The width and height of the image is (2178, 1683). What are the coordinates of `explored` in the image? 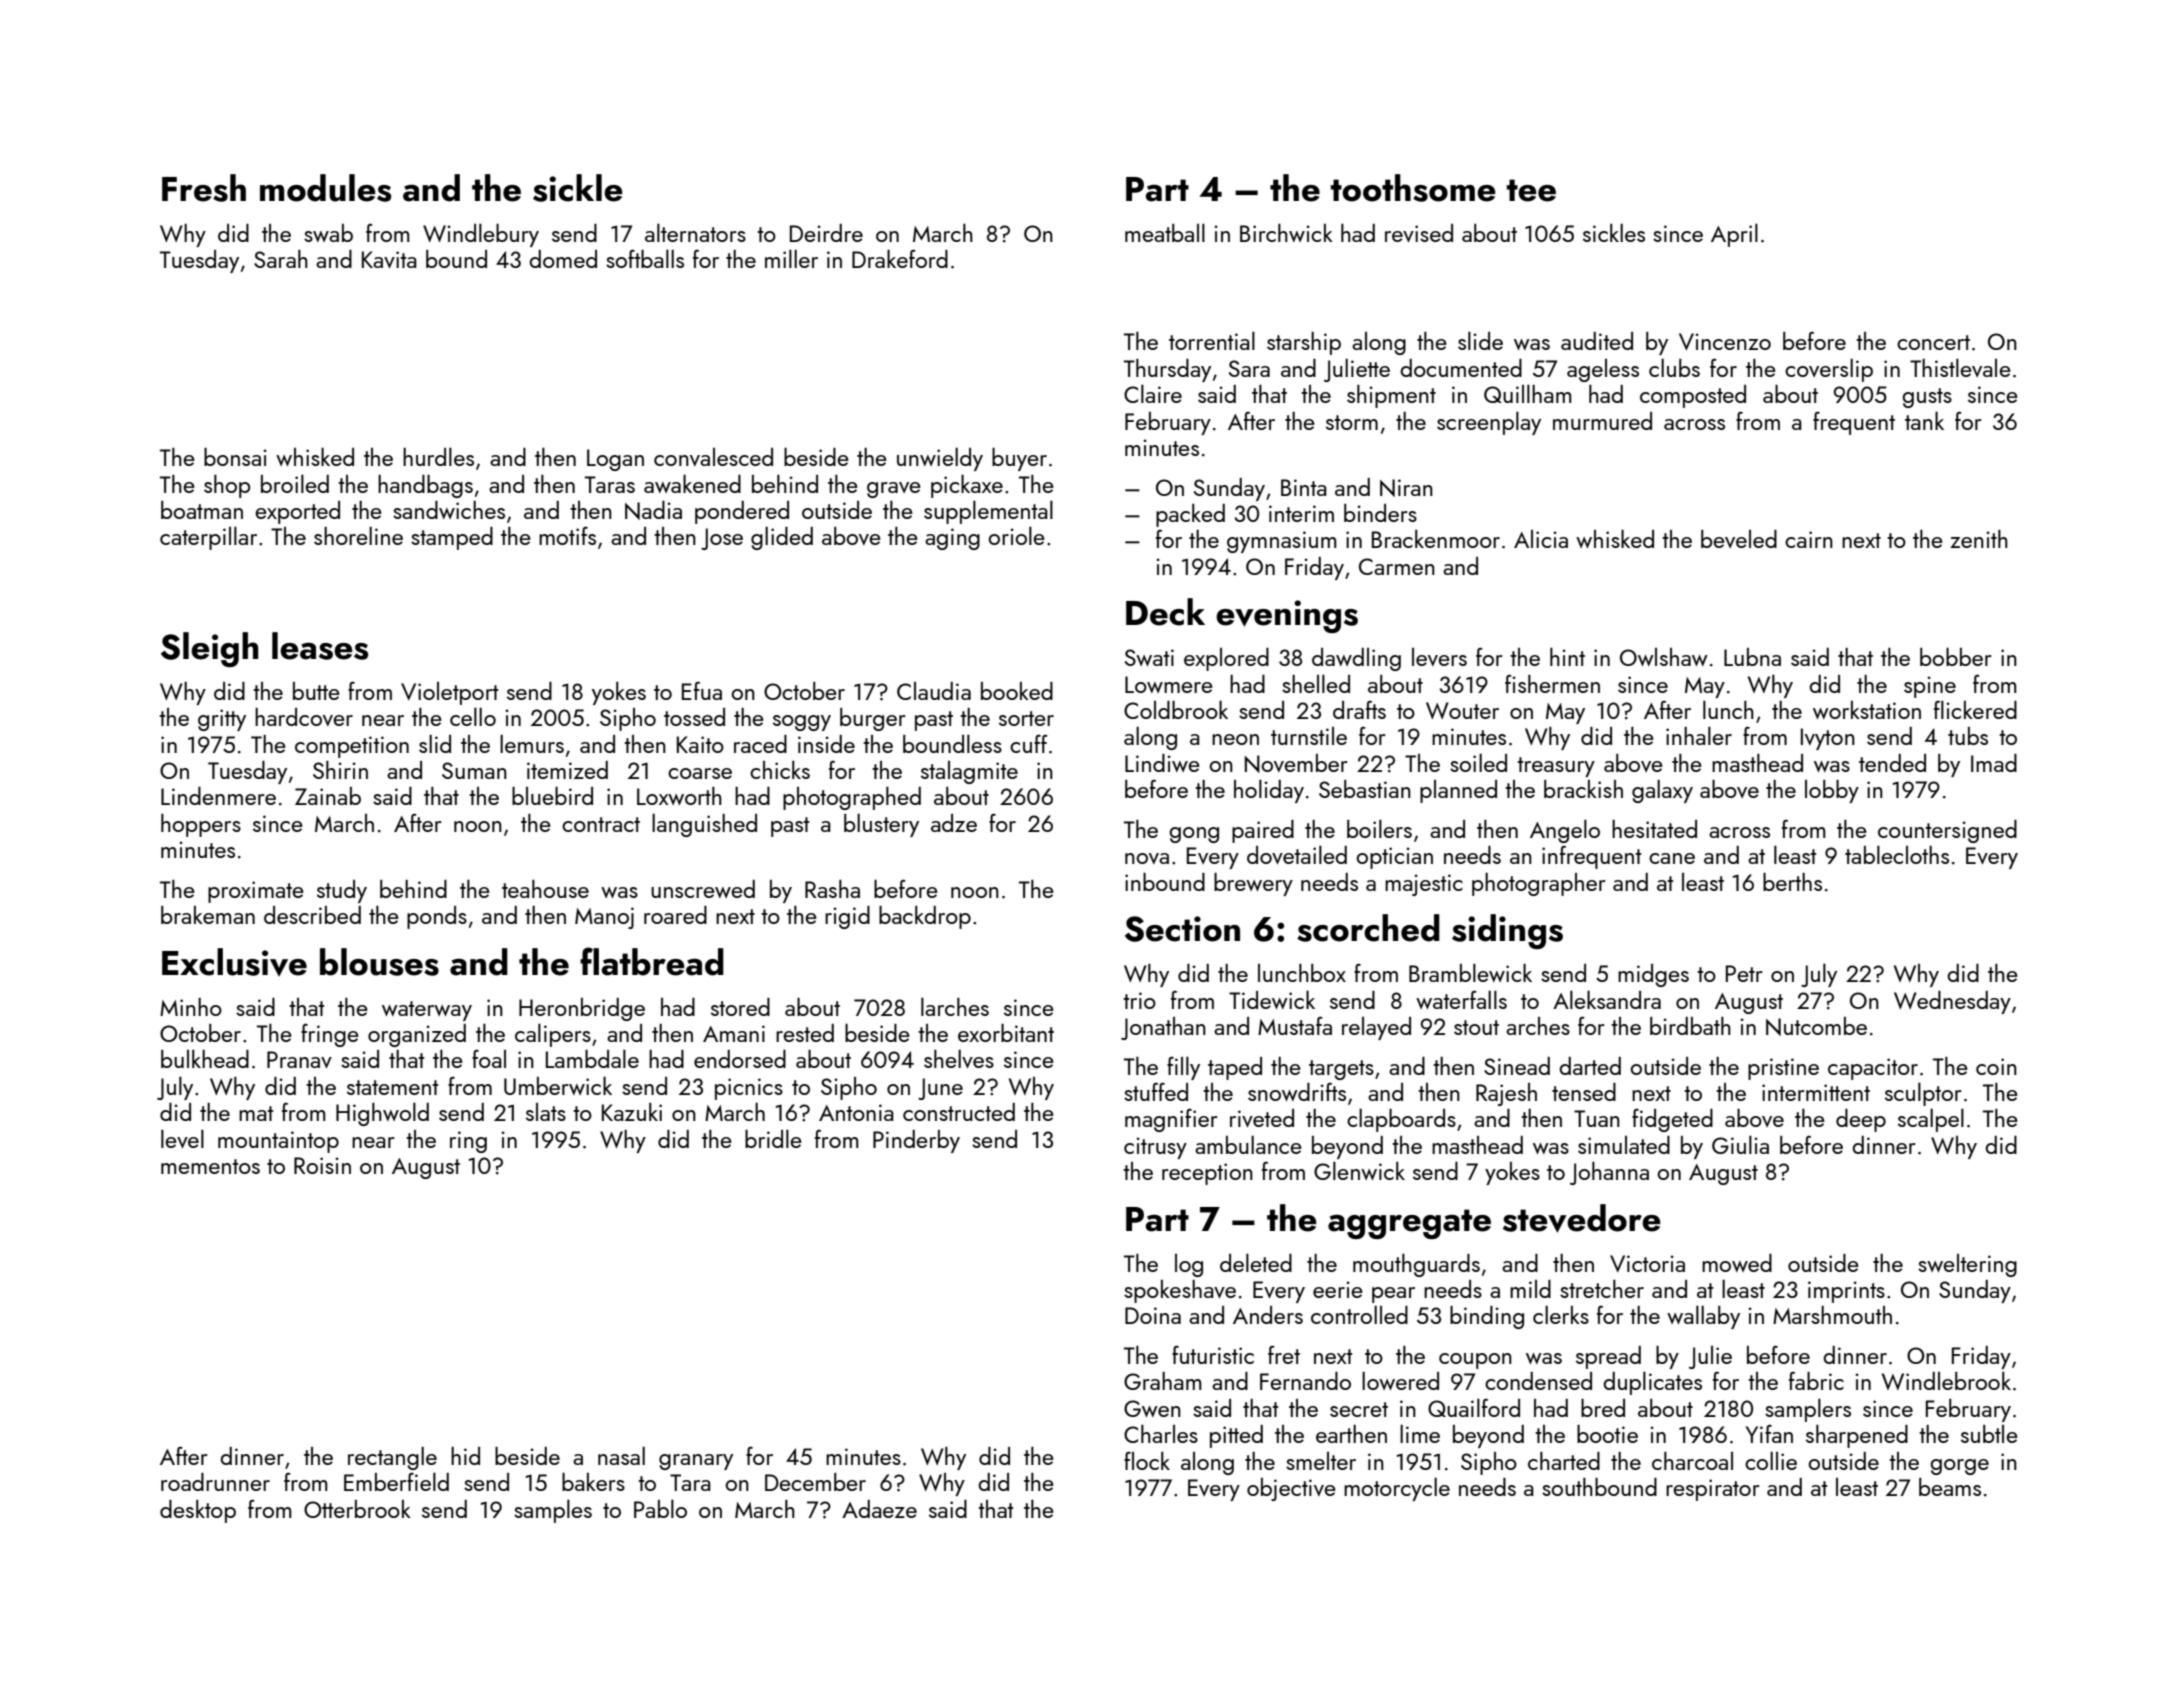 It's located at (1226, 659).
